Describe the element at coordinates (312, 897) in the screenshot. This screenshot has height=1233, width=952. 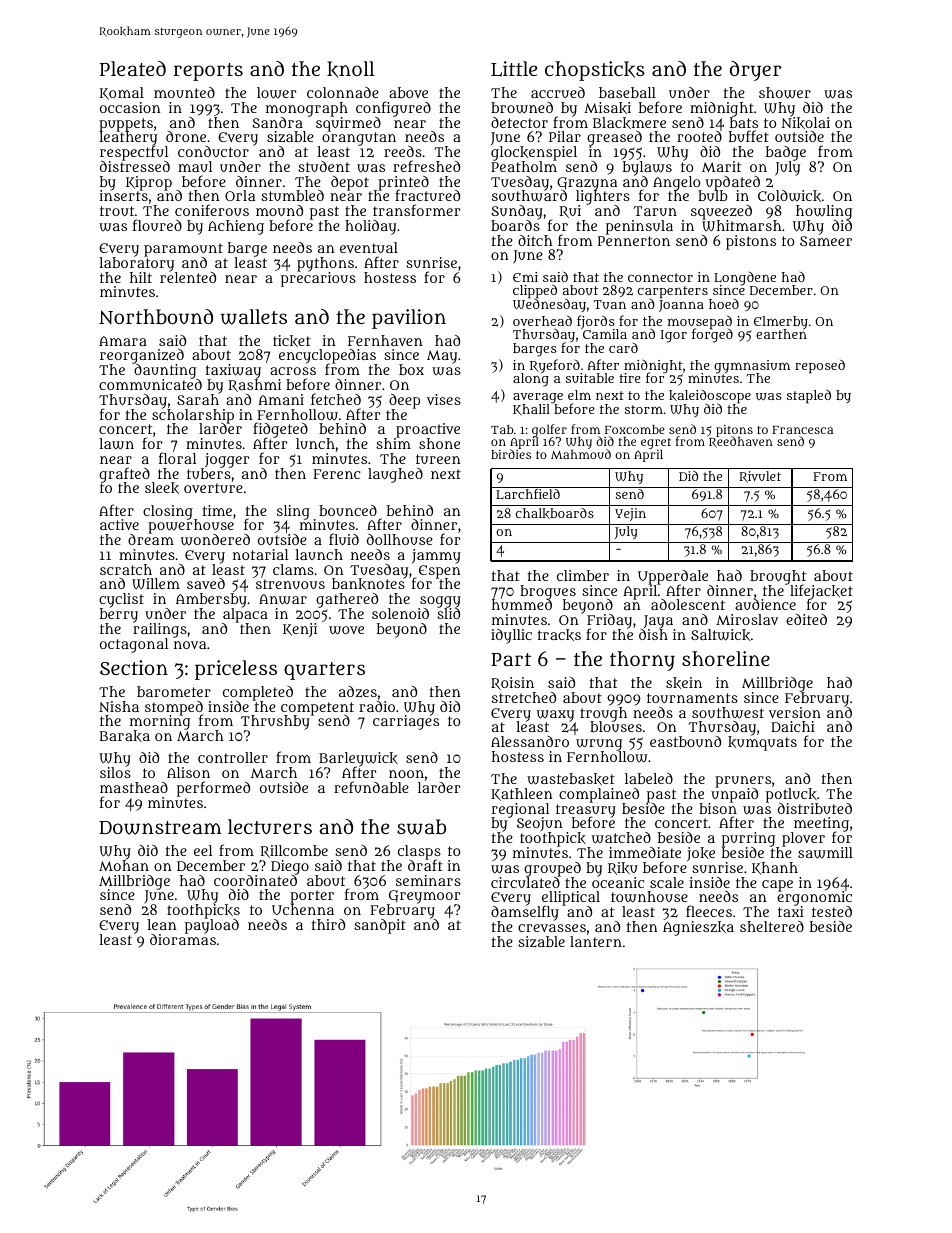
I see `porter` at that location.
